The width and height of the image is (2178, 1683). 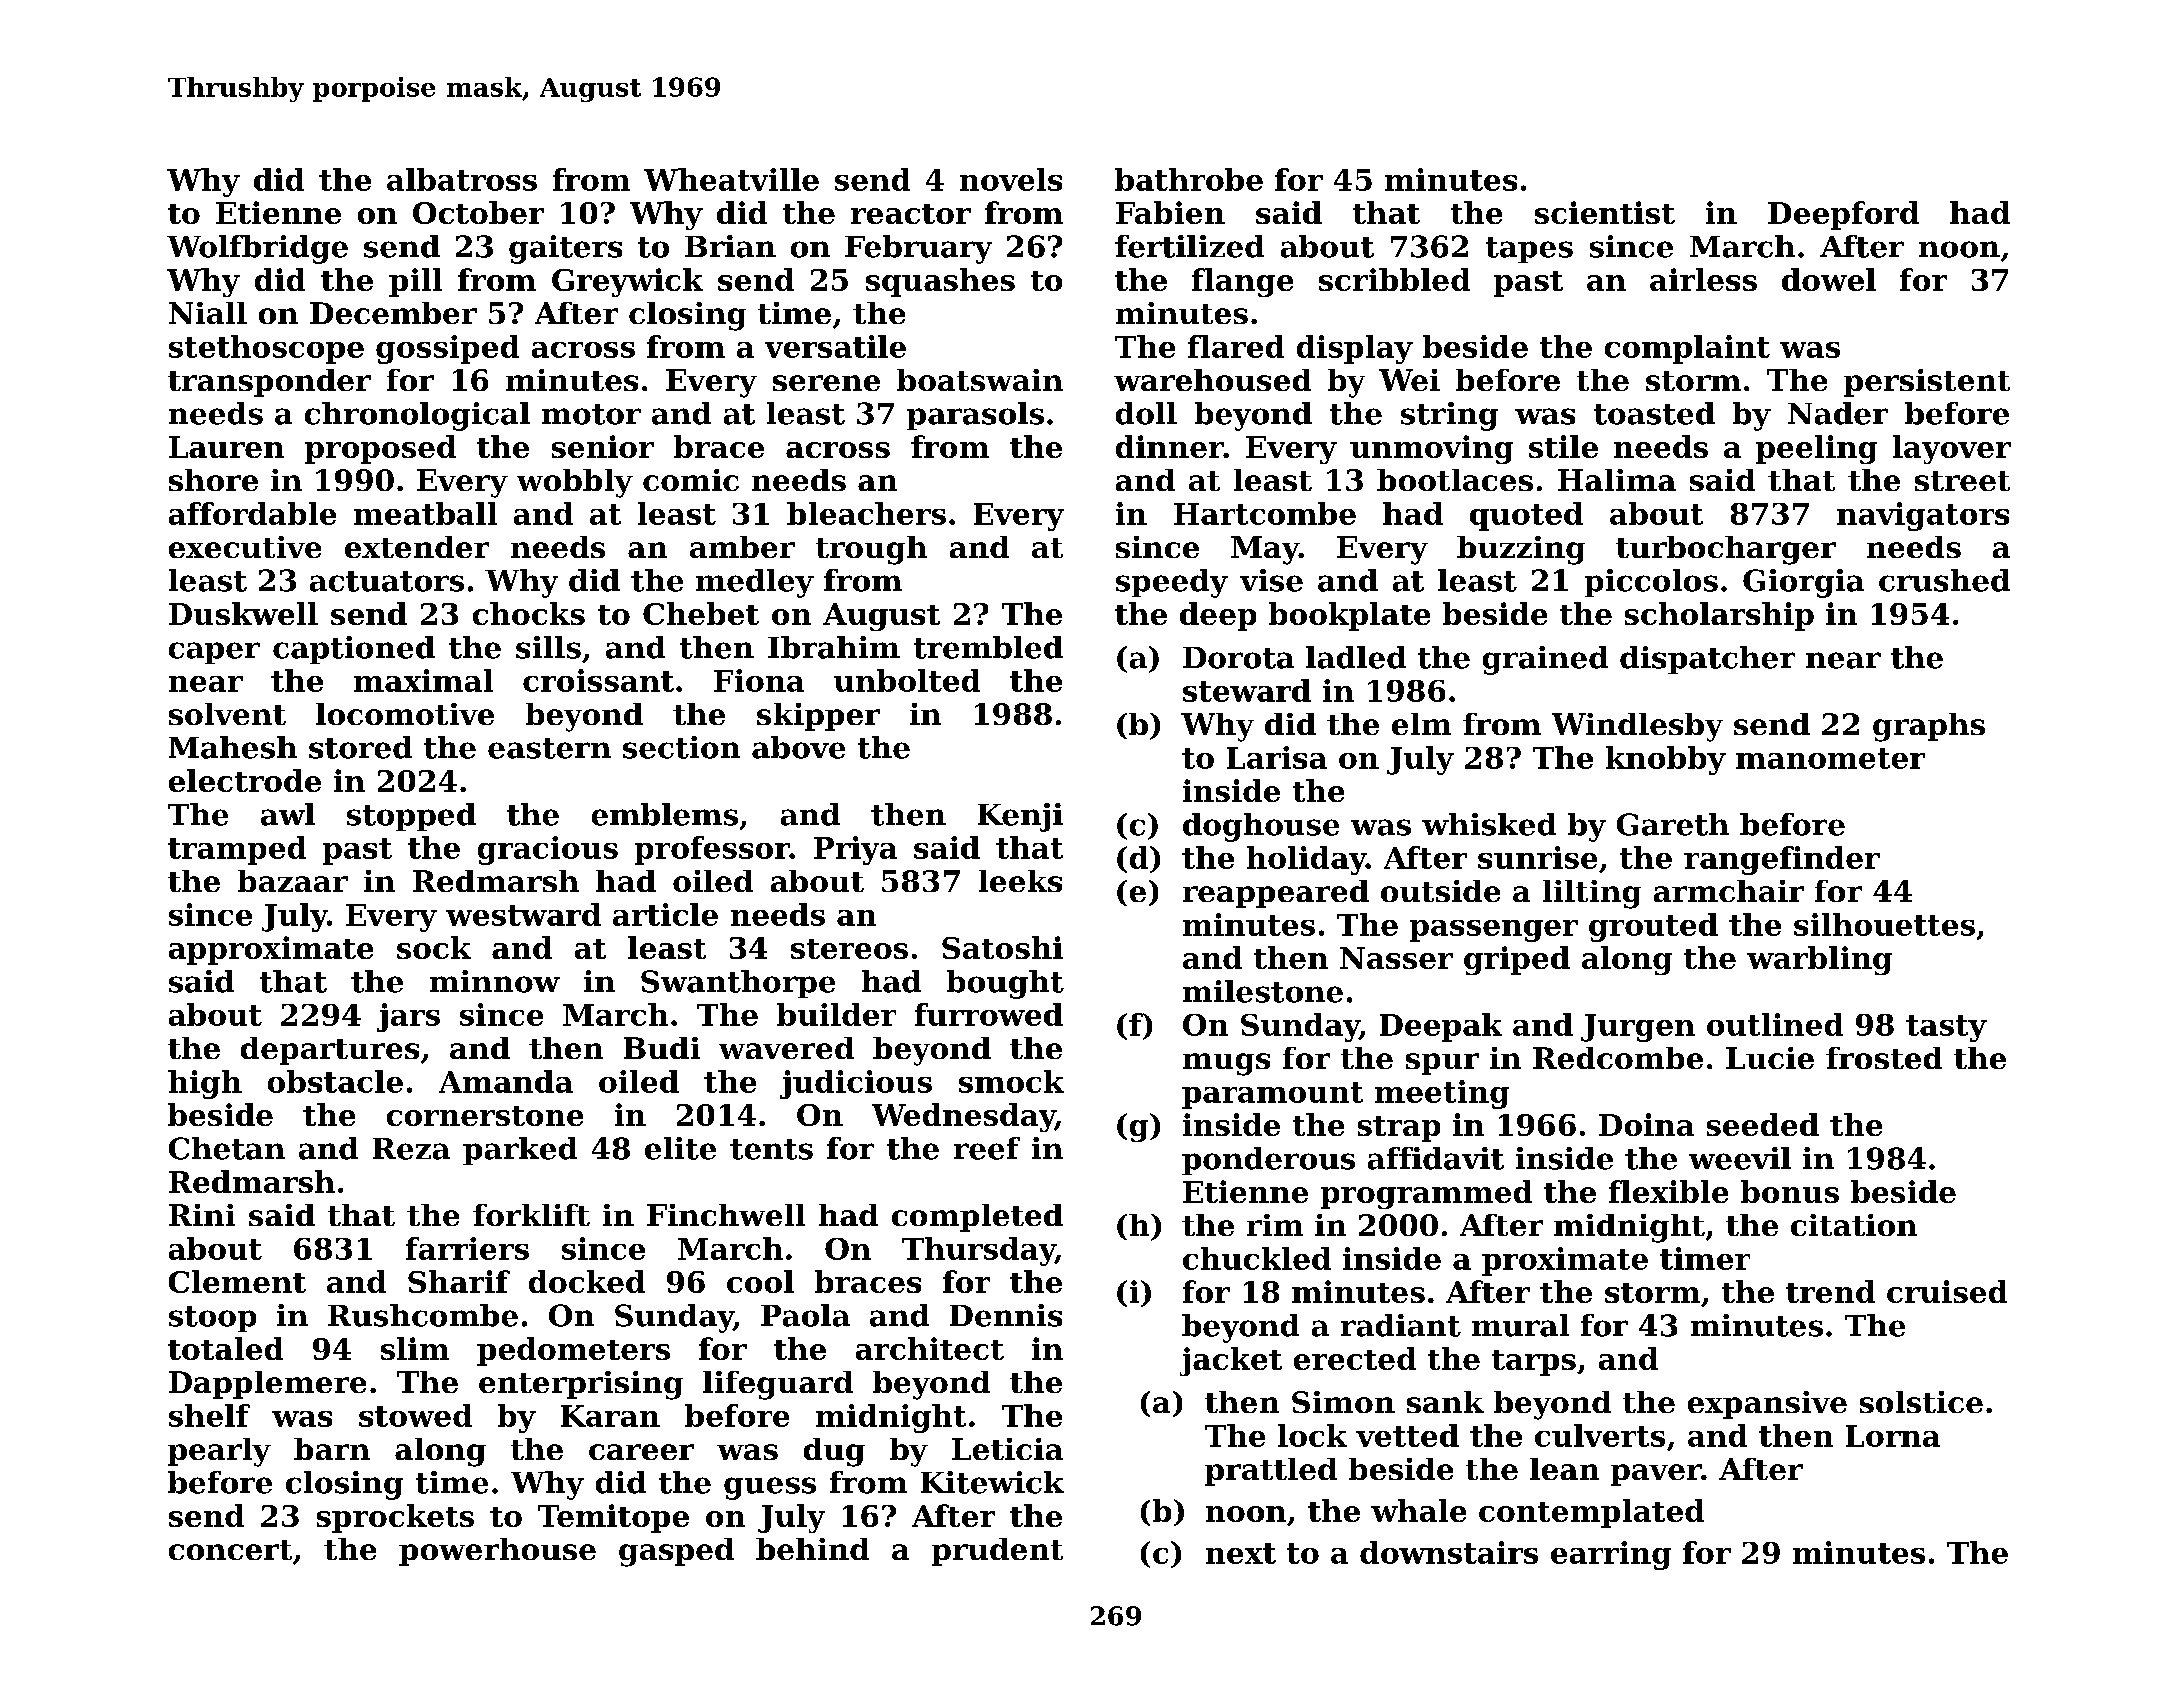 What do you see at coordinates (573, 1351) in the image?
I see `pedometers` at bounding box center [573, 1351].
